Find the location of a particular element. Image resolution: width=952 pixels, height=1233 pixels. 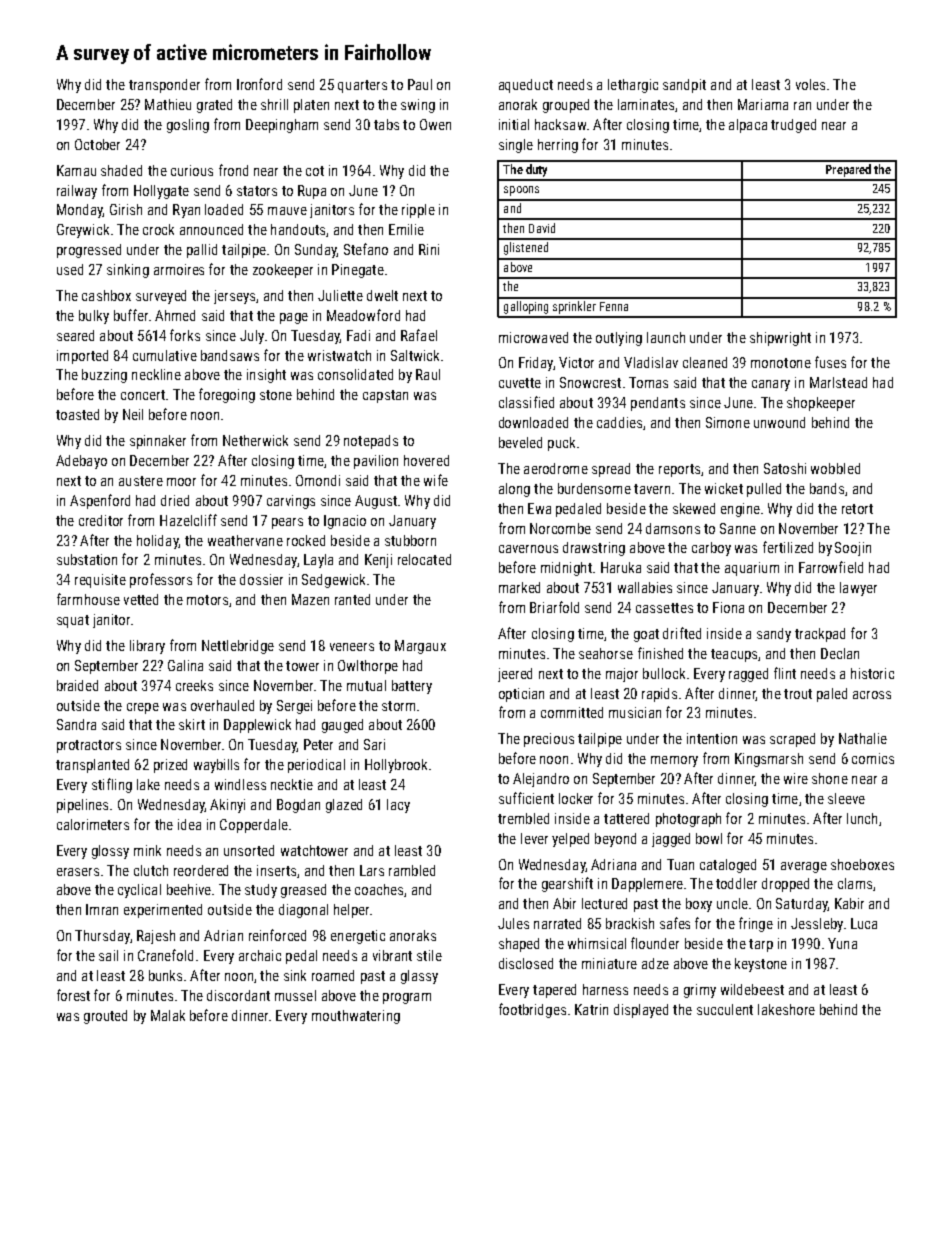

succulent is located at coordinates (725, 1009).
